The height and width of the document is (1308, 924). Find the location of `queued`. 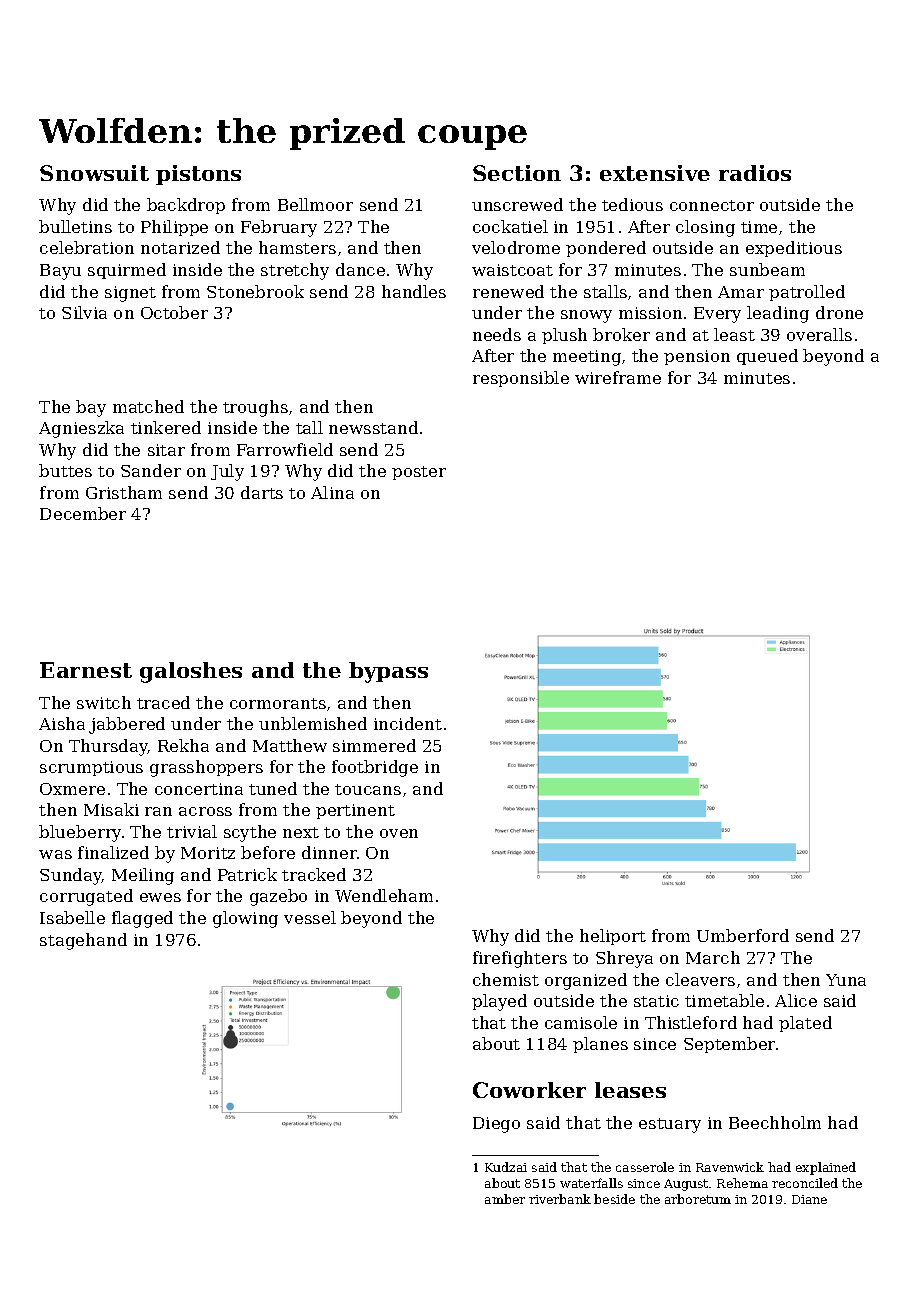

queued is located at coordinates (767, 357).
